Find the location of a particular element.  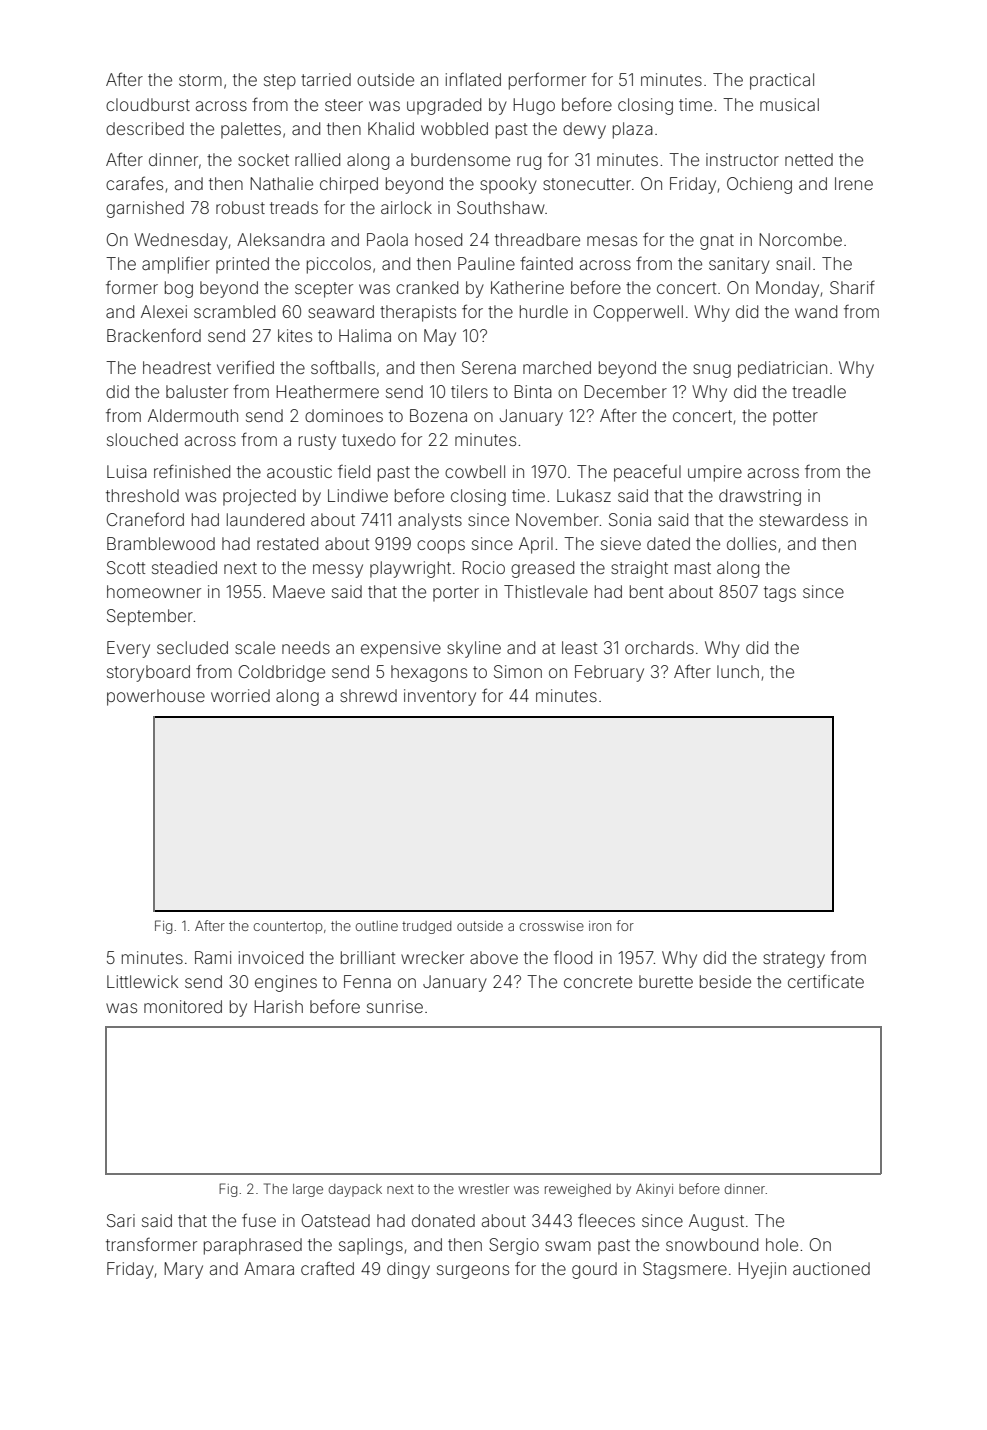

Akinyi is located at coordinates (654, 1190).
